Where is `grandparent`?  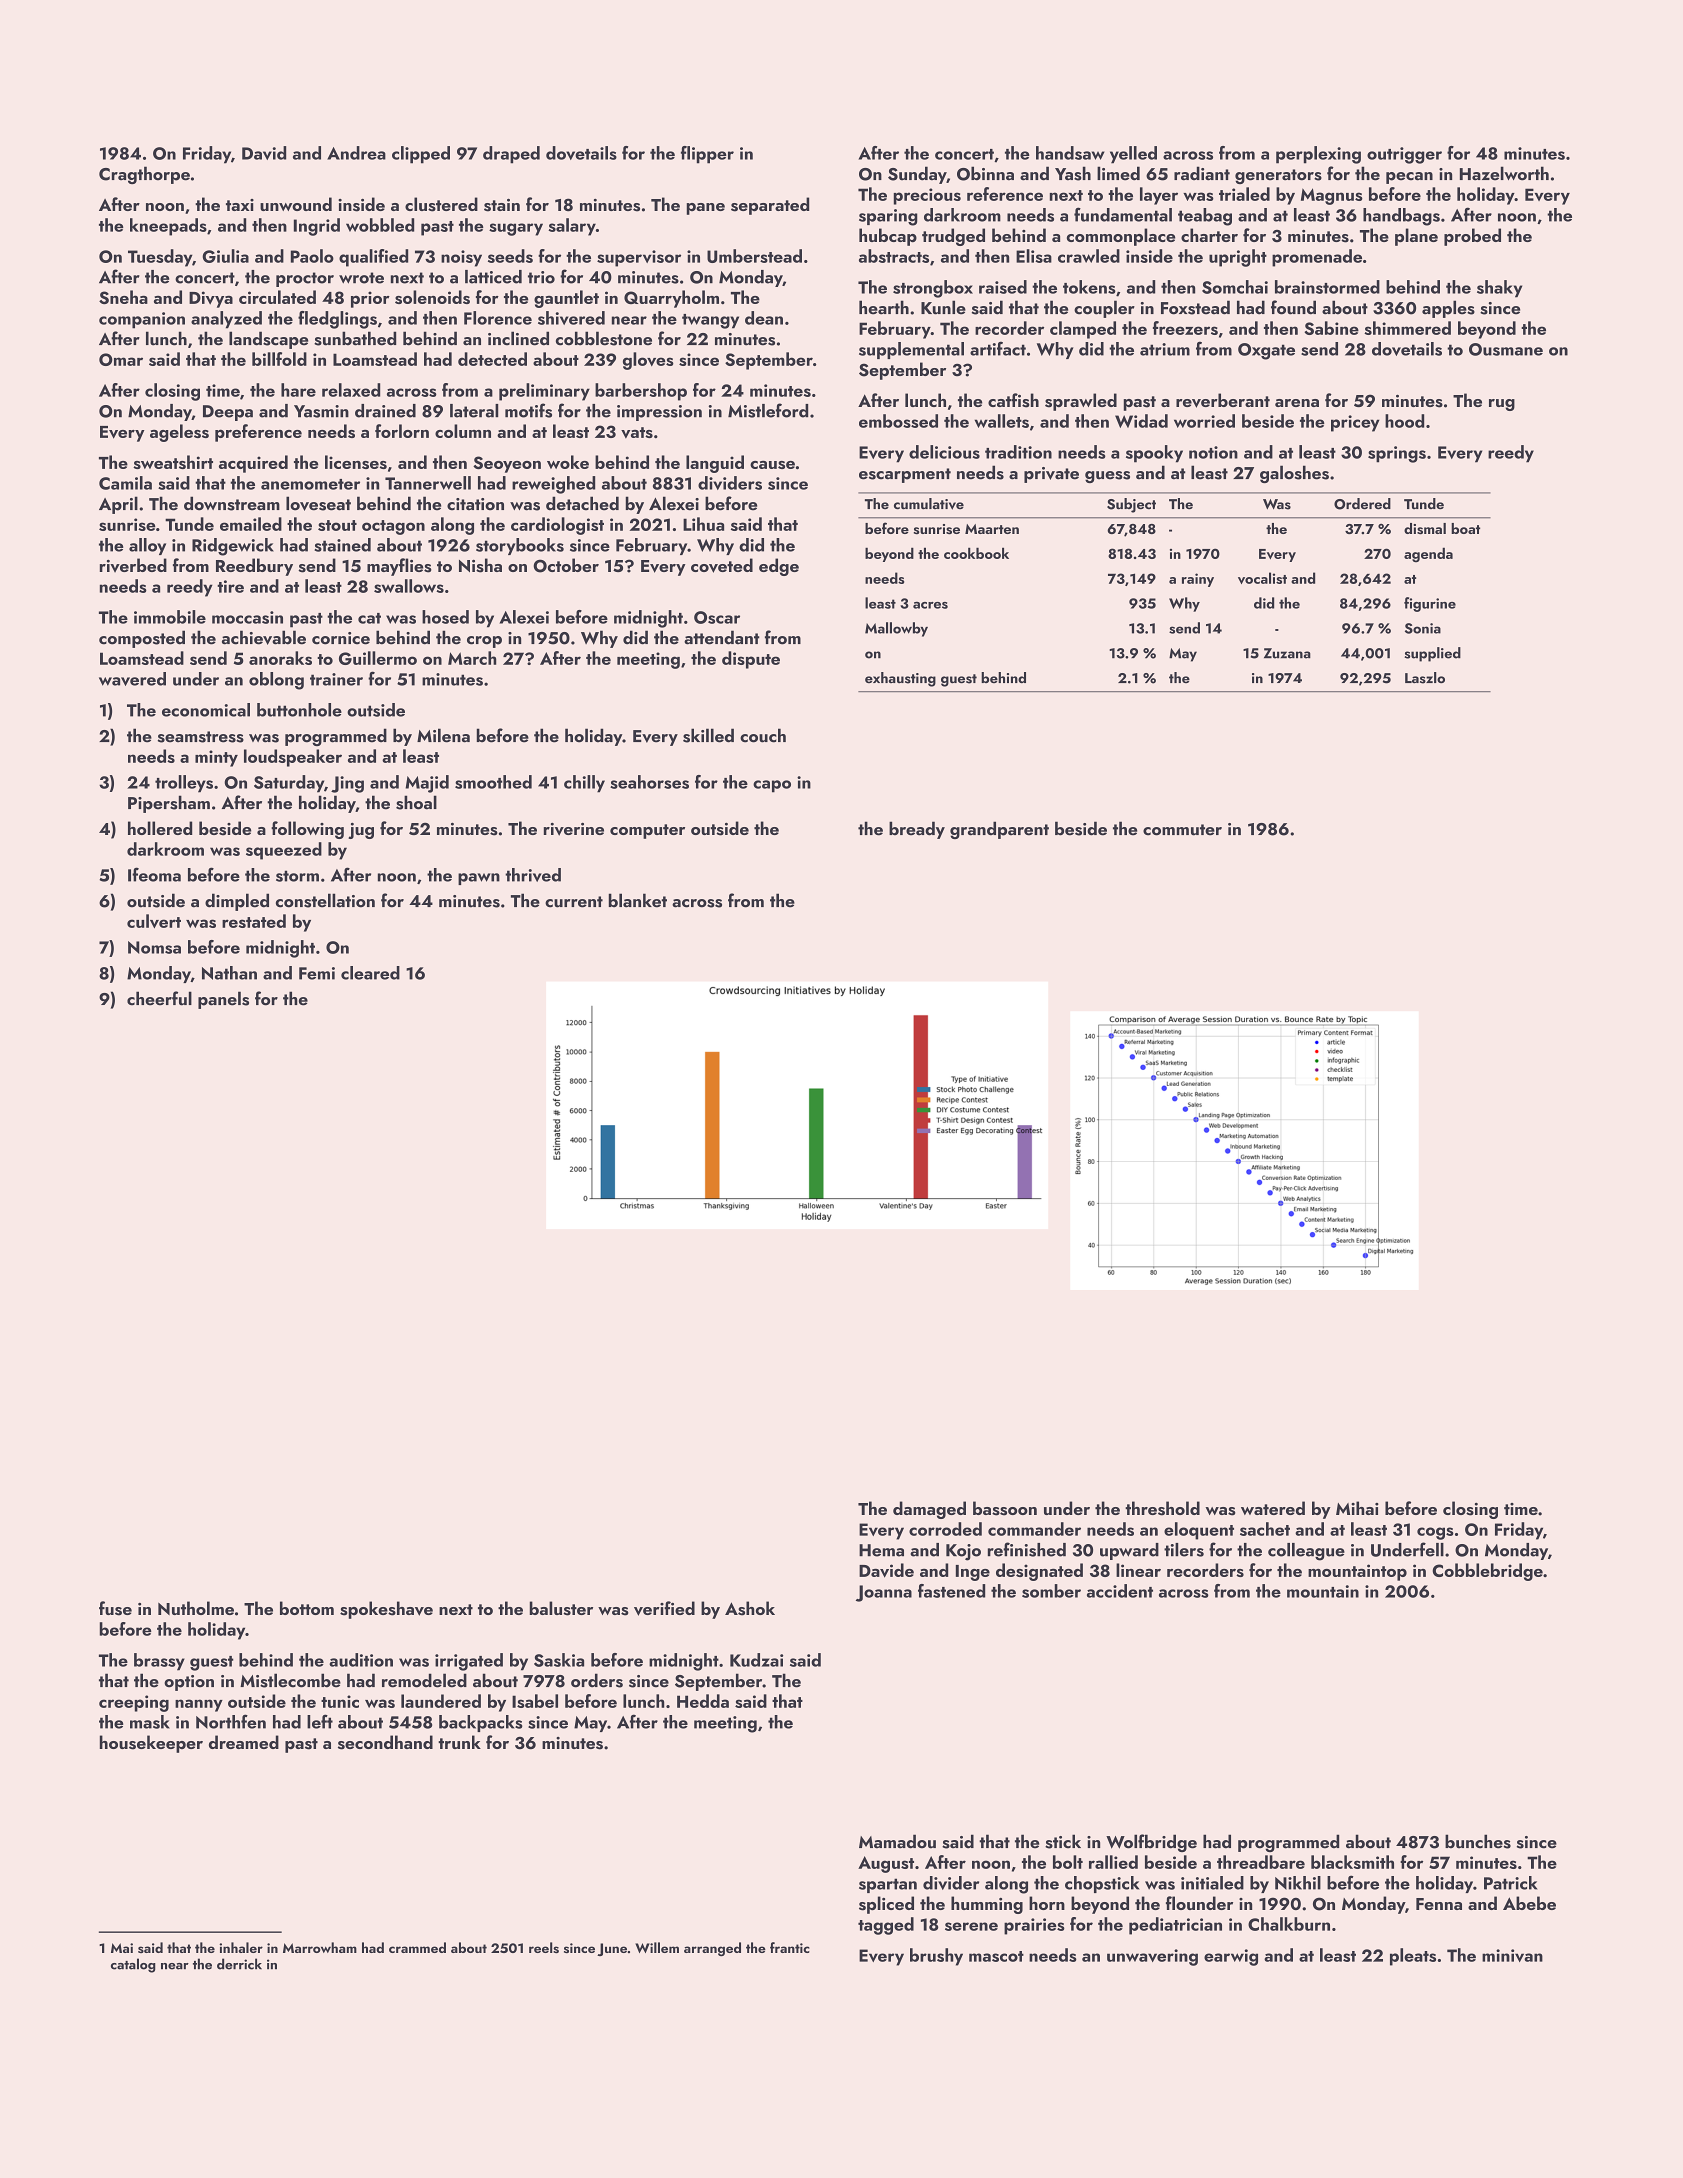
grandparent is located at coordinates (999, 830).
